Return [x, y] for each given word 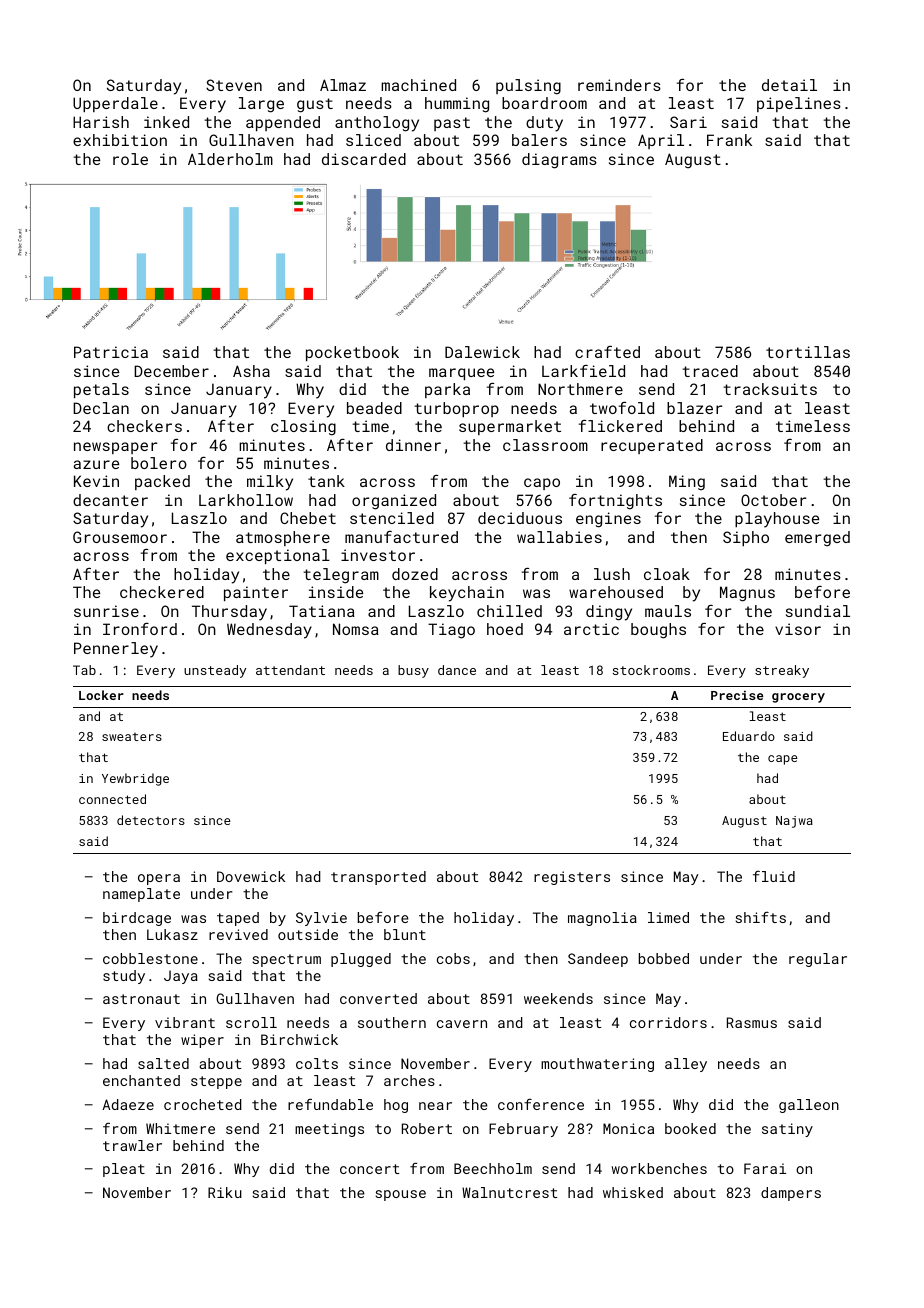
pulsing [528, 87]
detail [789, 85]
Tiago [451, 631]
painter [256, 593]
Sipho [746, 538]
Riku [225, 1192]
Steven [234, 85]
